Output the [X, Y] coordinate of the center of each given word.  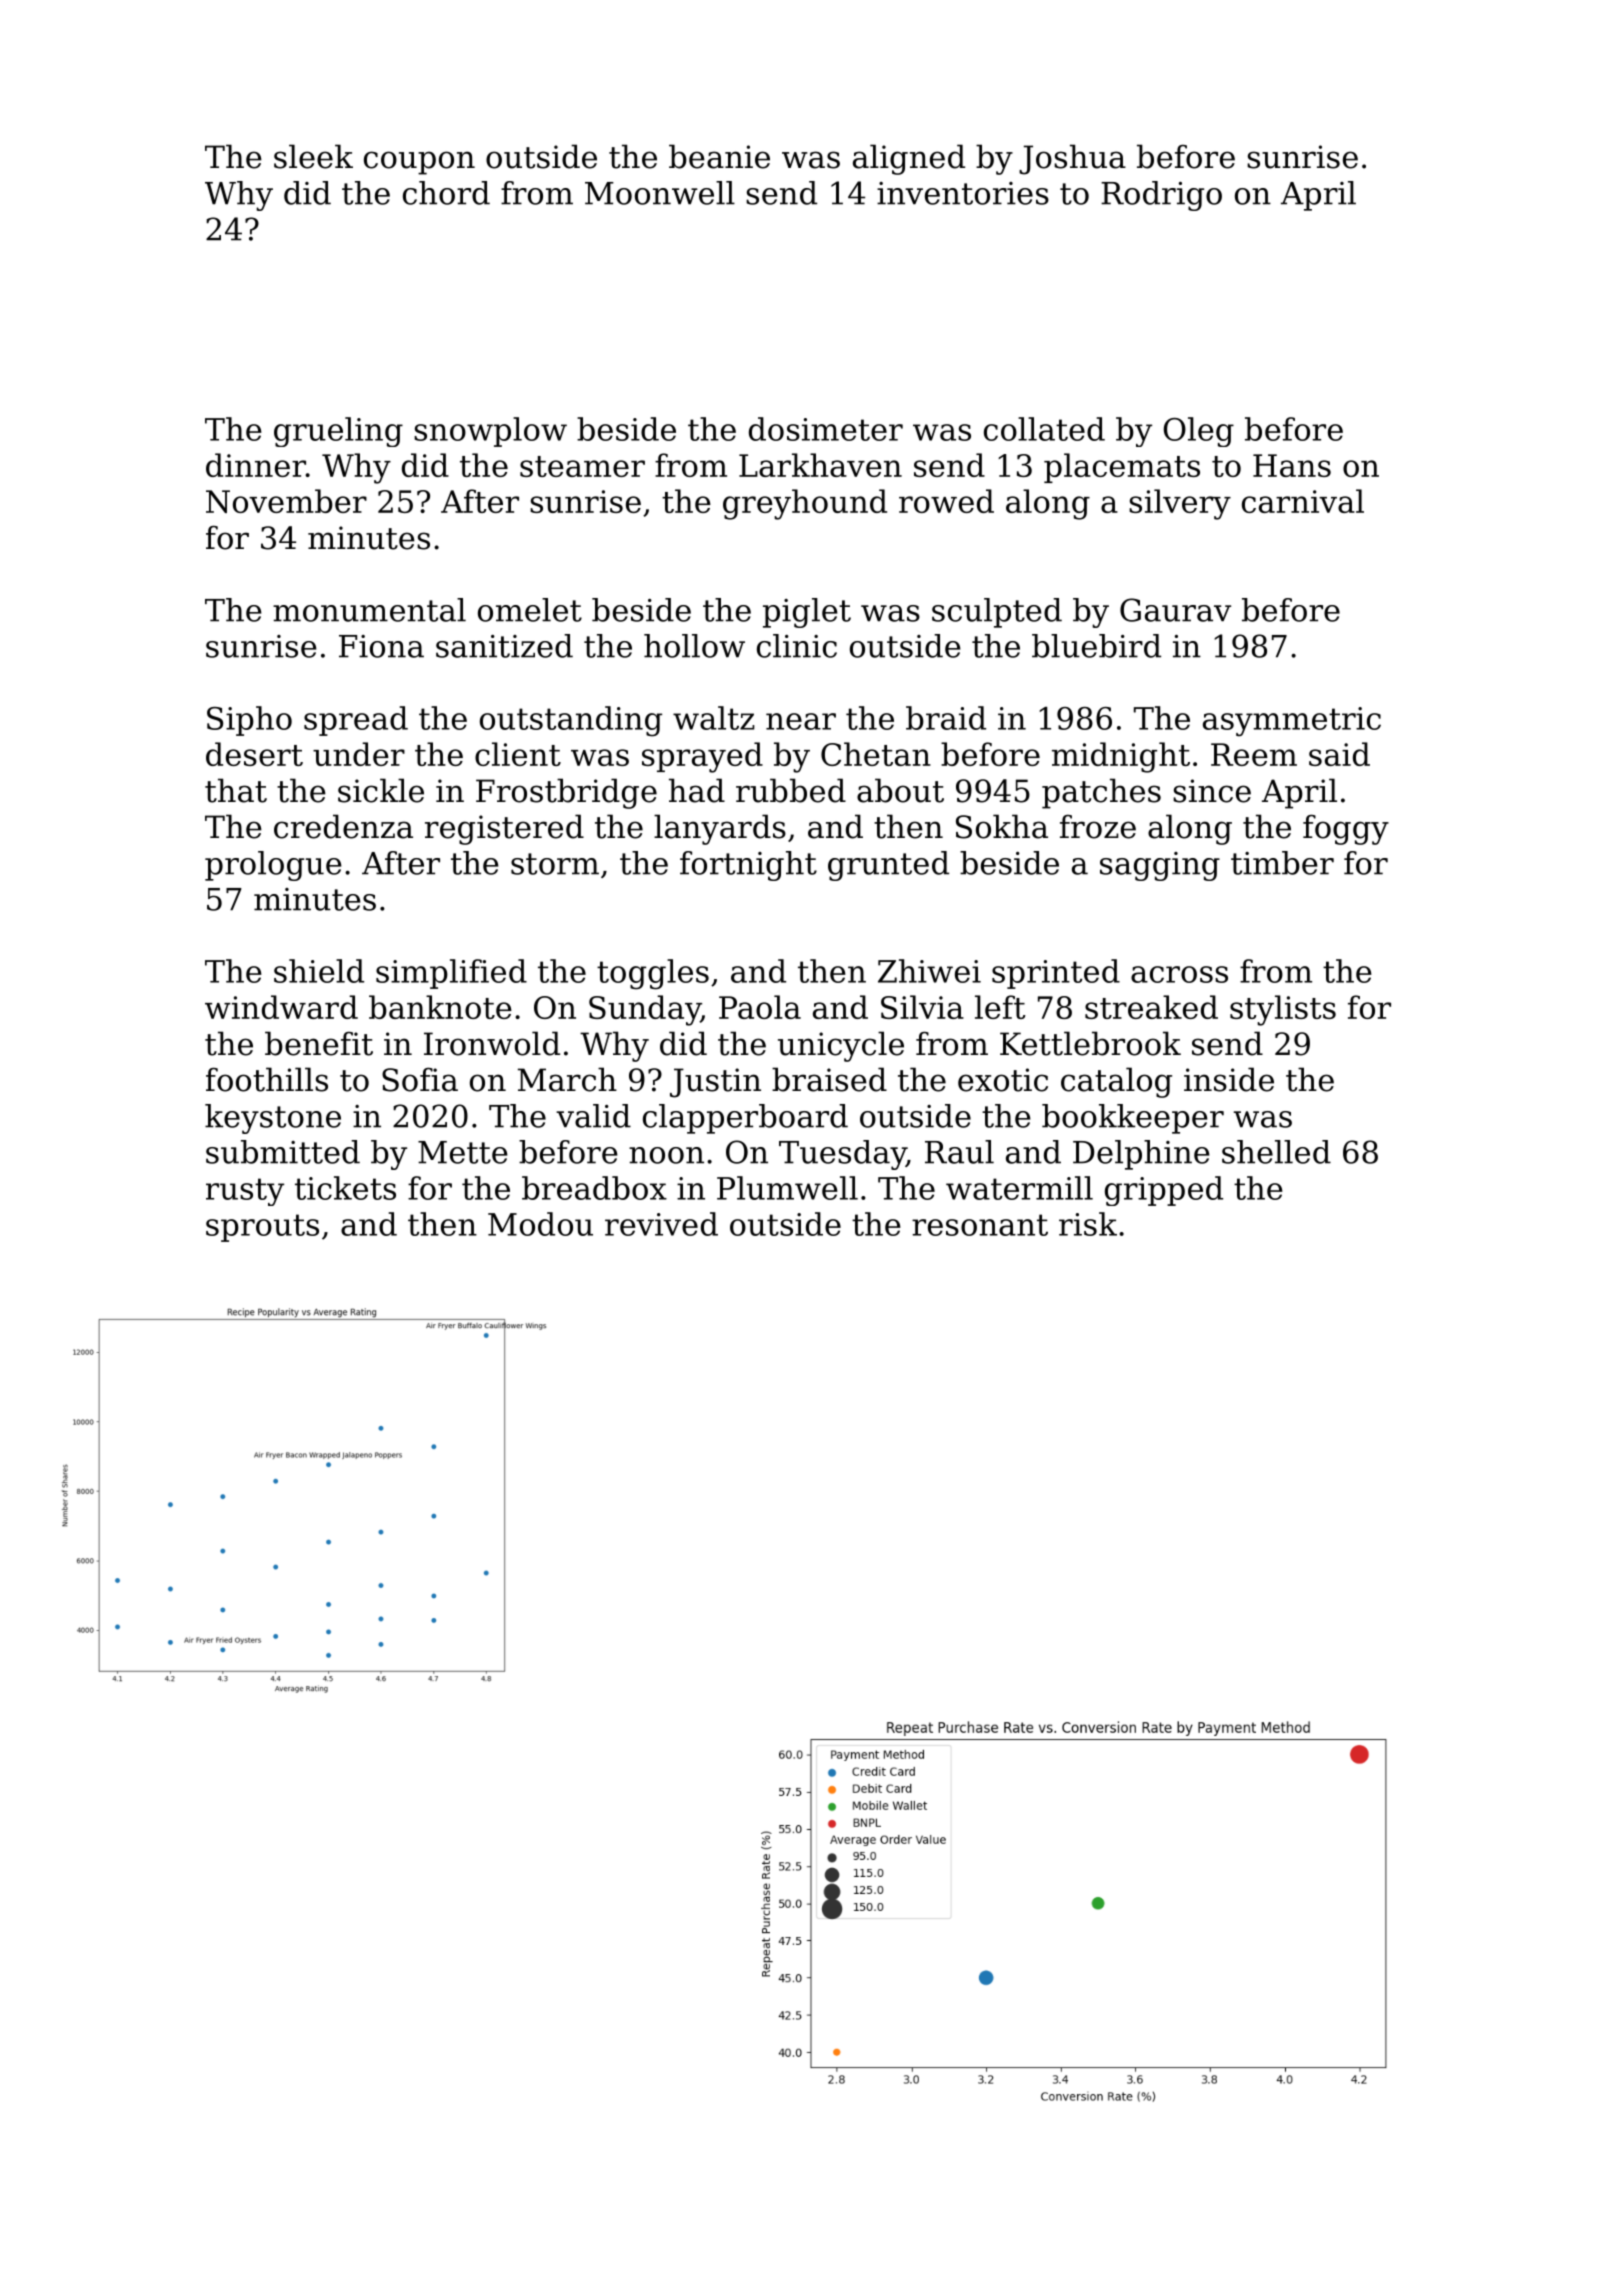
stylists [1283, 1010]
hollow [694, 646]
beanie [719, 156]
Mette [463, 1152]
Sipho [249, 721]
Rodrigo [1161, 196]
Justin [715, 1083]
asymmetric [1292, 722]
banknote [440, 1007]
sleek [313, 156]
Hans [1292, 465]
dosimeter [826, 429]
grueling [338, 432]
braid [946, 718]
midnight [1121, 757]
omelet [530, 610]
